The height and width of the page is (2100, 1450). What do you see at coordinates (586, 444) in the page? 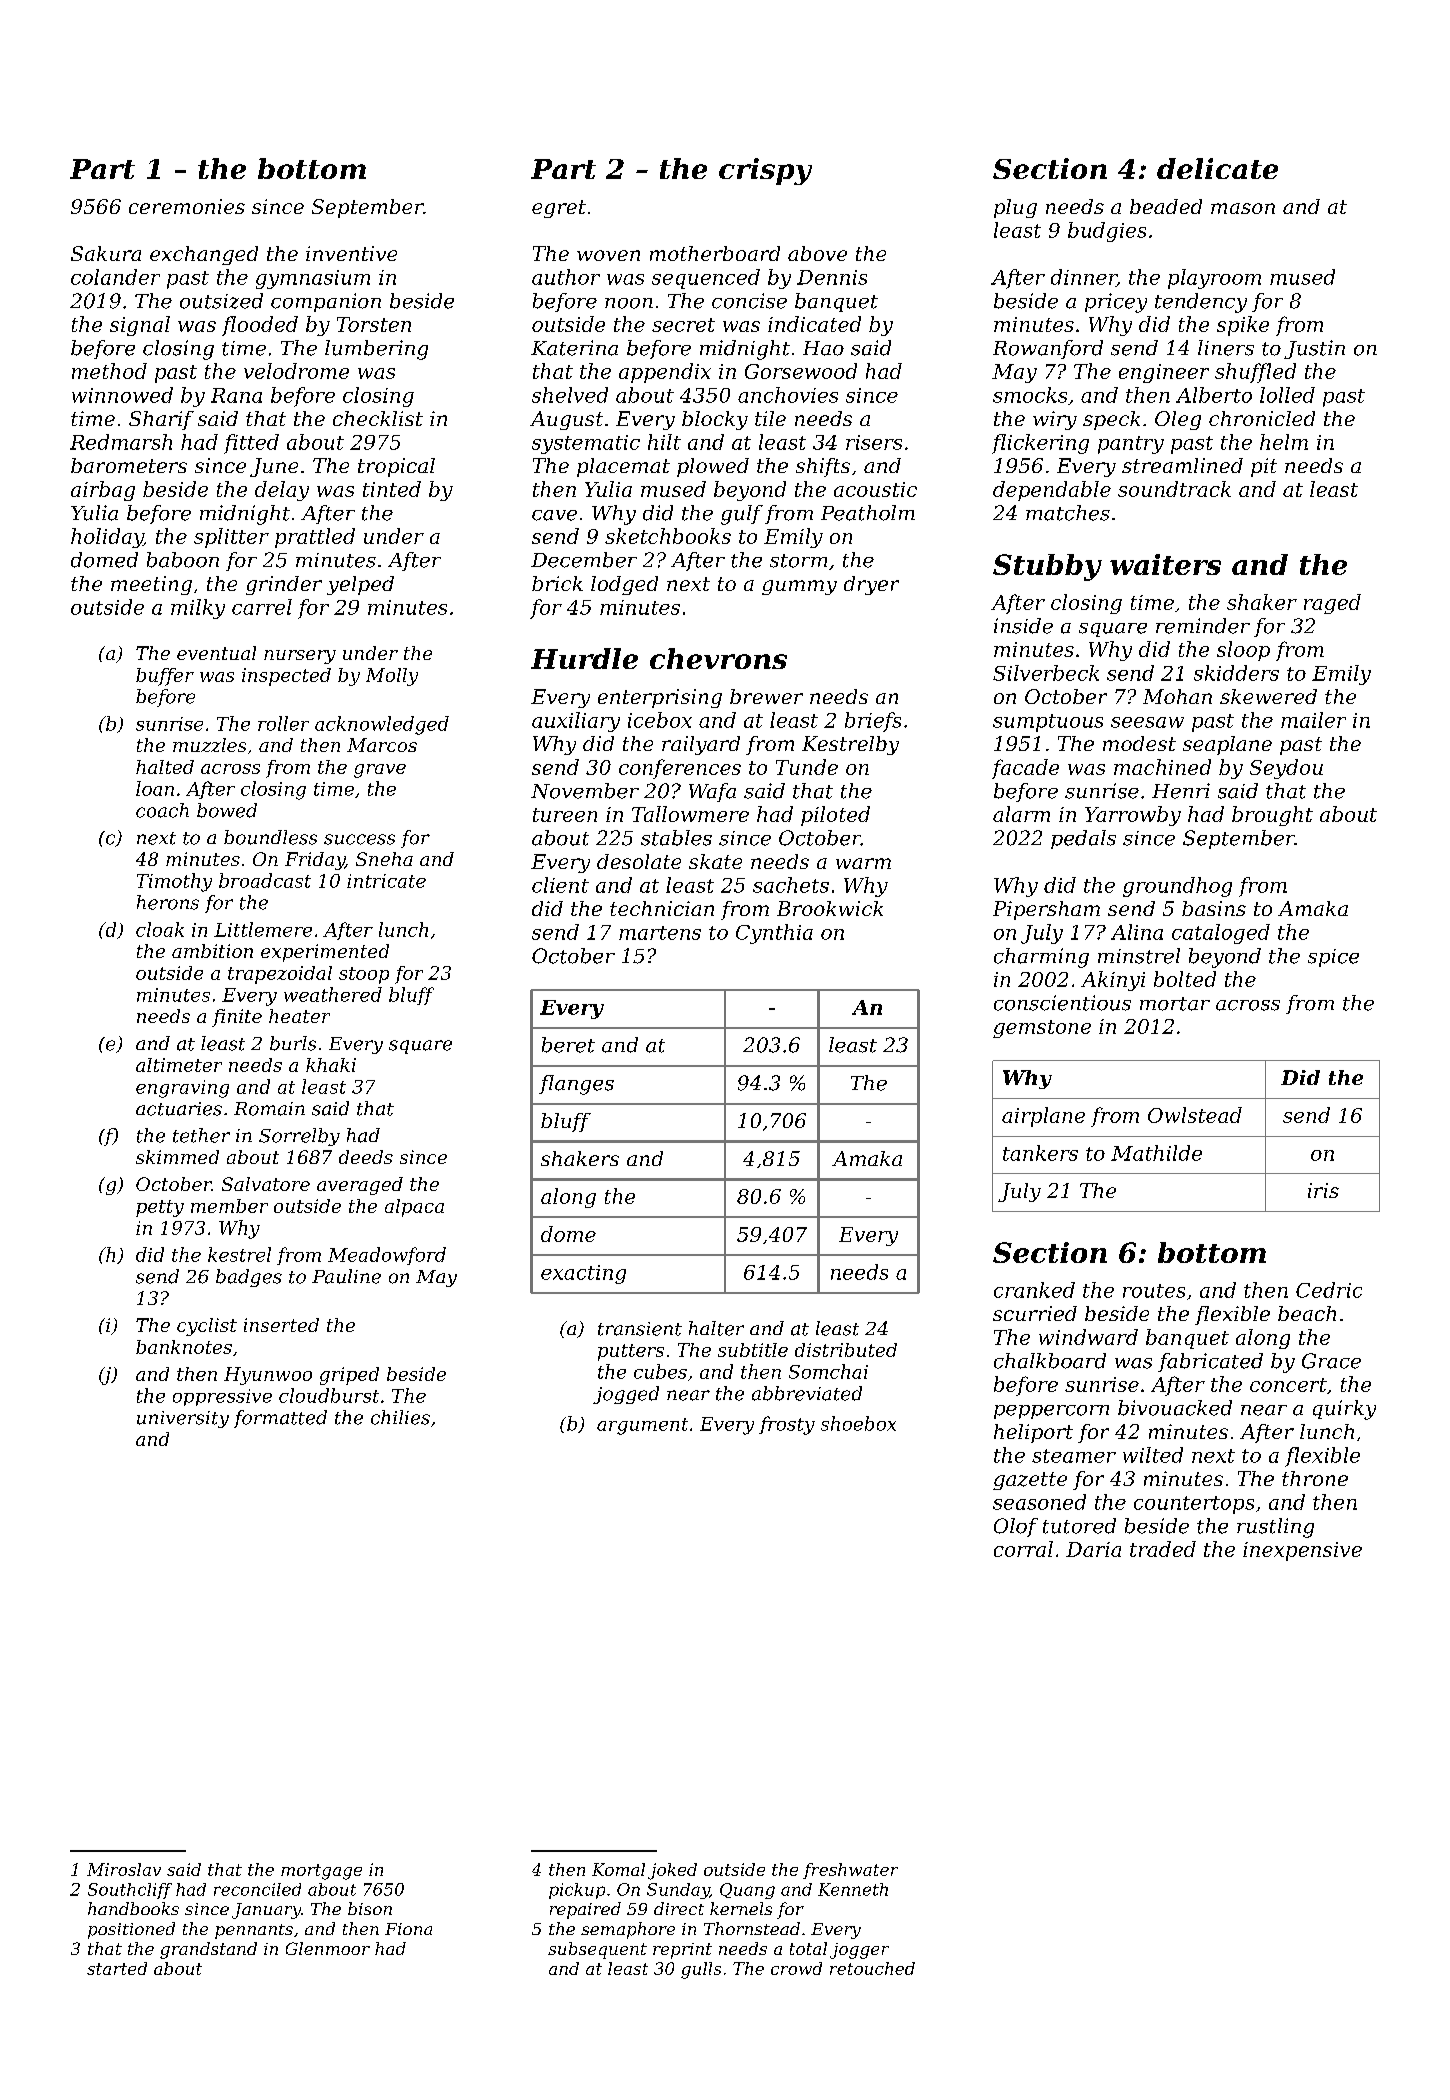
I see `systematic` at bounding box center [586, 444].
